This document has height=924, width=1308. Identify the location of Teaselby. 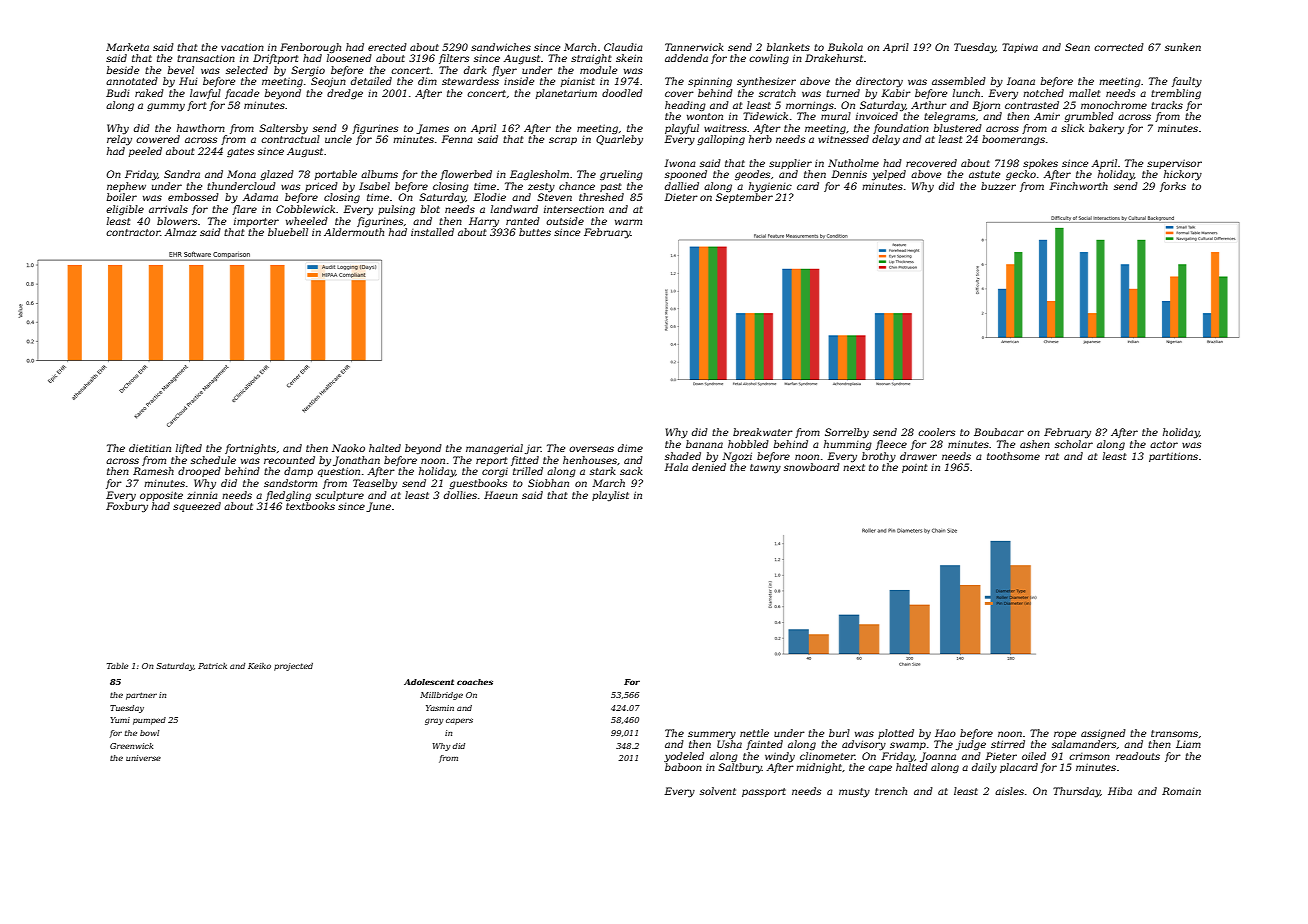
(375, 484).
